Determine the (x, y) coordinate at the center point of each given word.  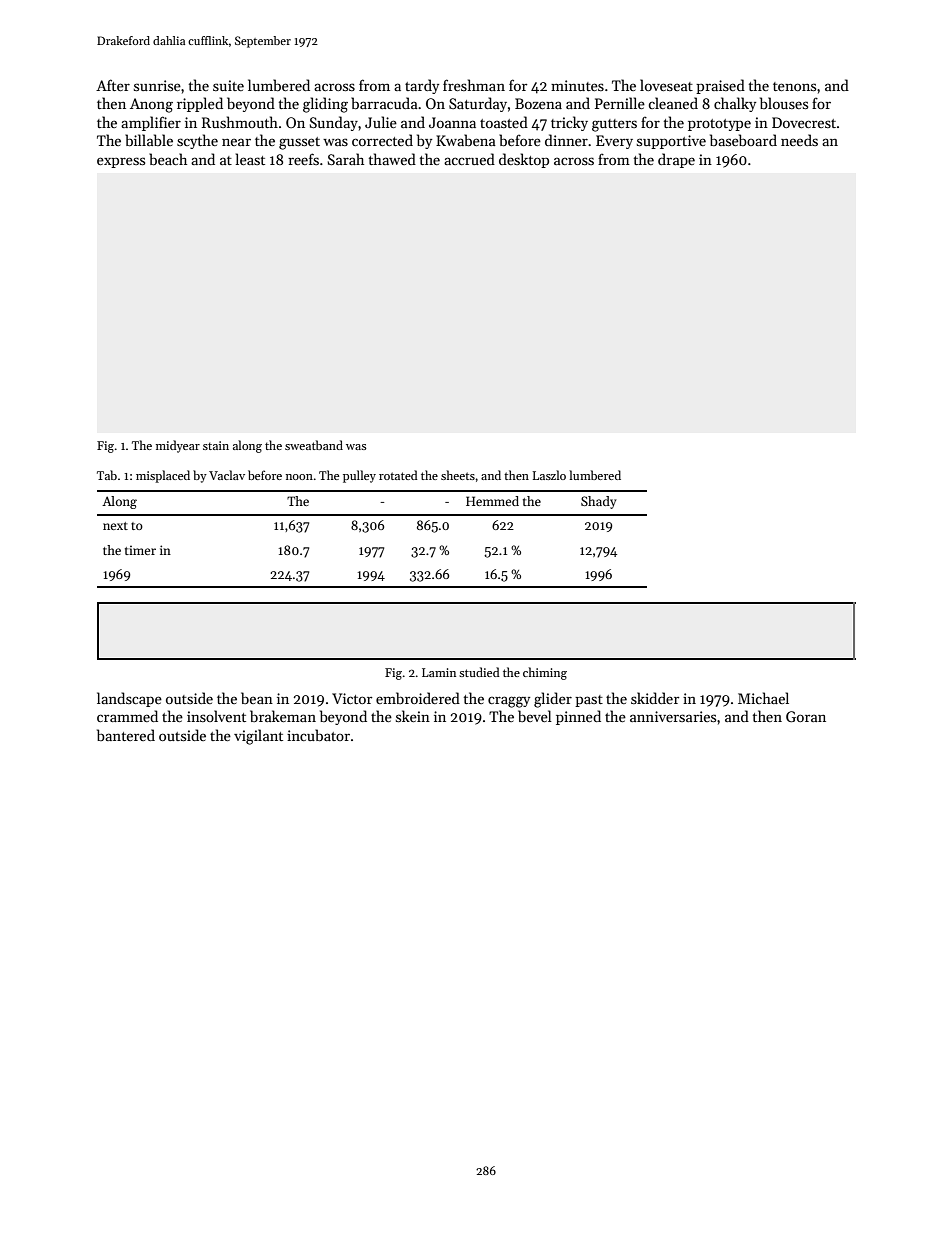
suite (228, 85)
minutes (577, 85)
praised (720, 86)
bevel (535, 716)
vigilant (258, 737)
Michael (763, 698)
